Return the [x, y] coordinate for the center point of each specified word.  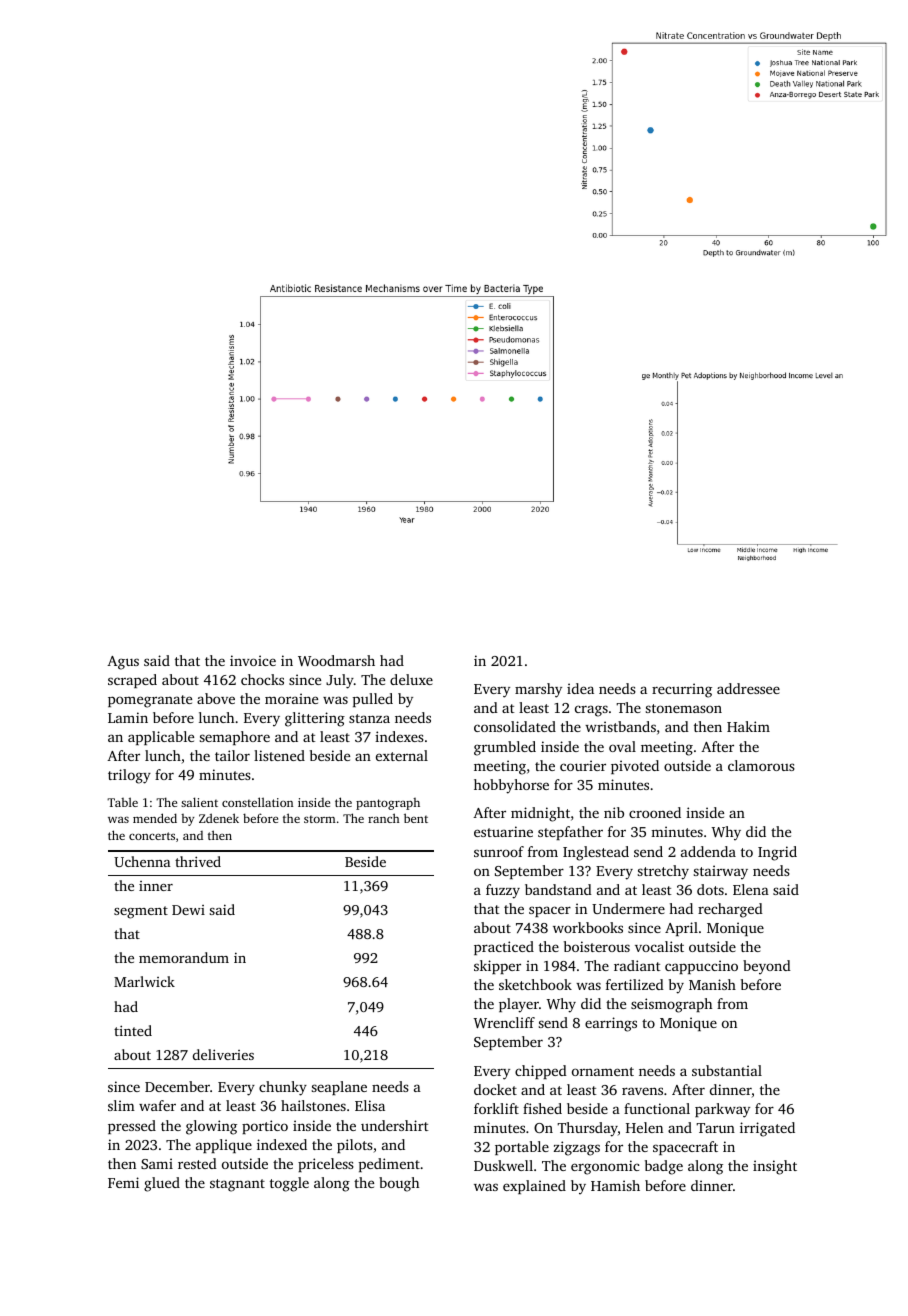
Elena [751, 889]
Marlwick [144, 981]
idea [580, 688]
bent [416, 818]
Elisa [370, 1105]
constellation [257, 802]
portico [265, 1127]
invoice [253, 660]
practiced [504, 948]
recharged [730, 910]
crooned [655, 812]
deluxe [411, 679]
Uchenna [142, 861]
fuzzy [503, 891]
